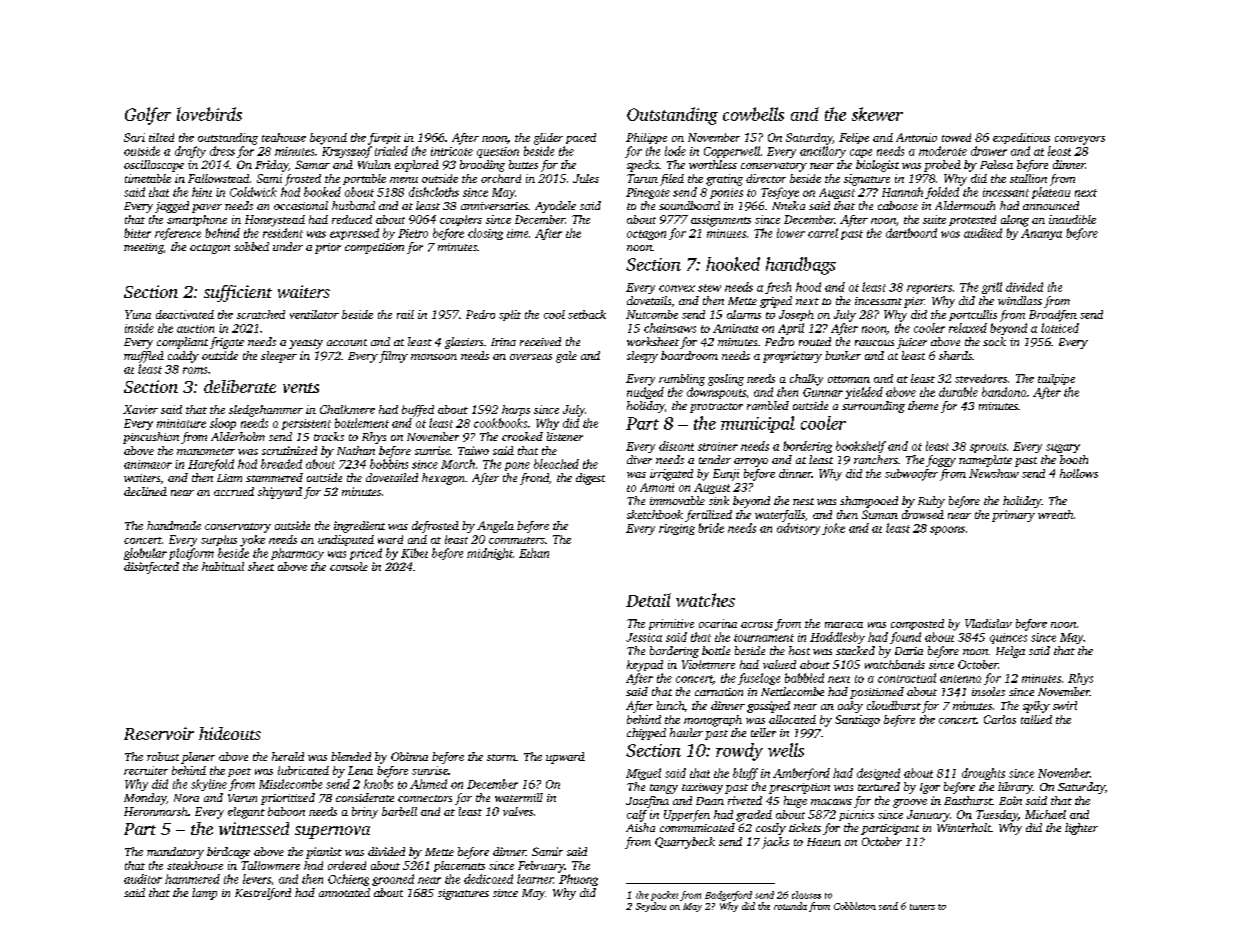 The height and width of the page is (952, 1233). I want to click on firepit, so click(384, 139).
